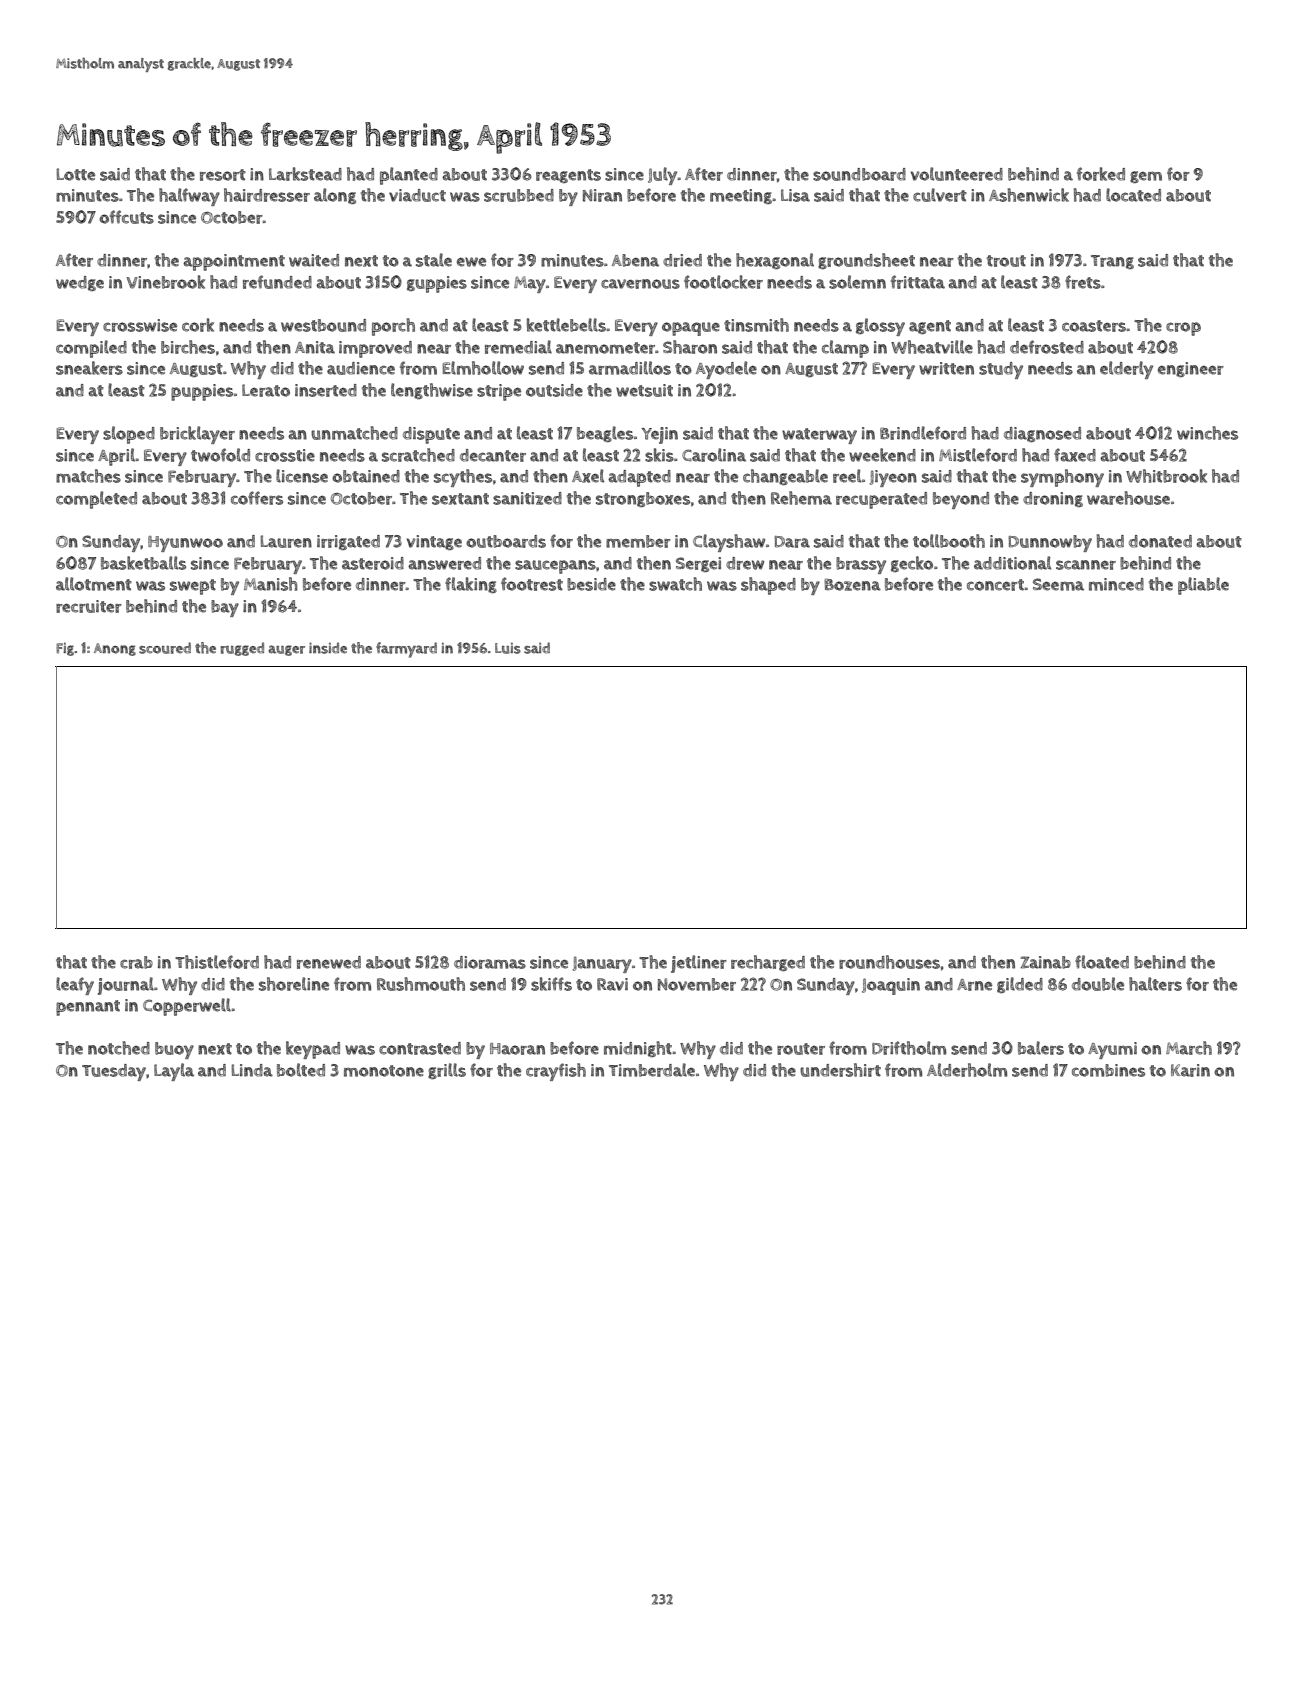 The width and height of the screenshot is (1303, 1687). What do you see at coordinates (431, 435) in the screenshot?
I see `dispute` at bounding box center [431, 435].
